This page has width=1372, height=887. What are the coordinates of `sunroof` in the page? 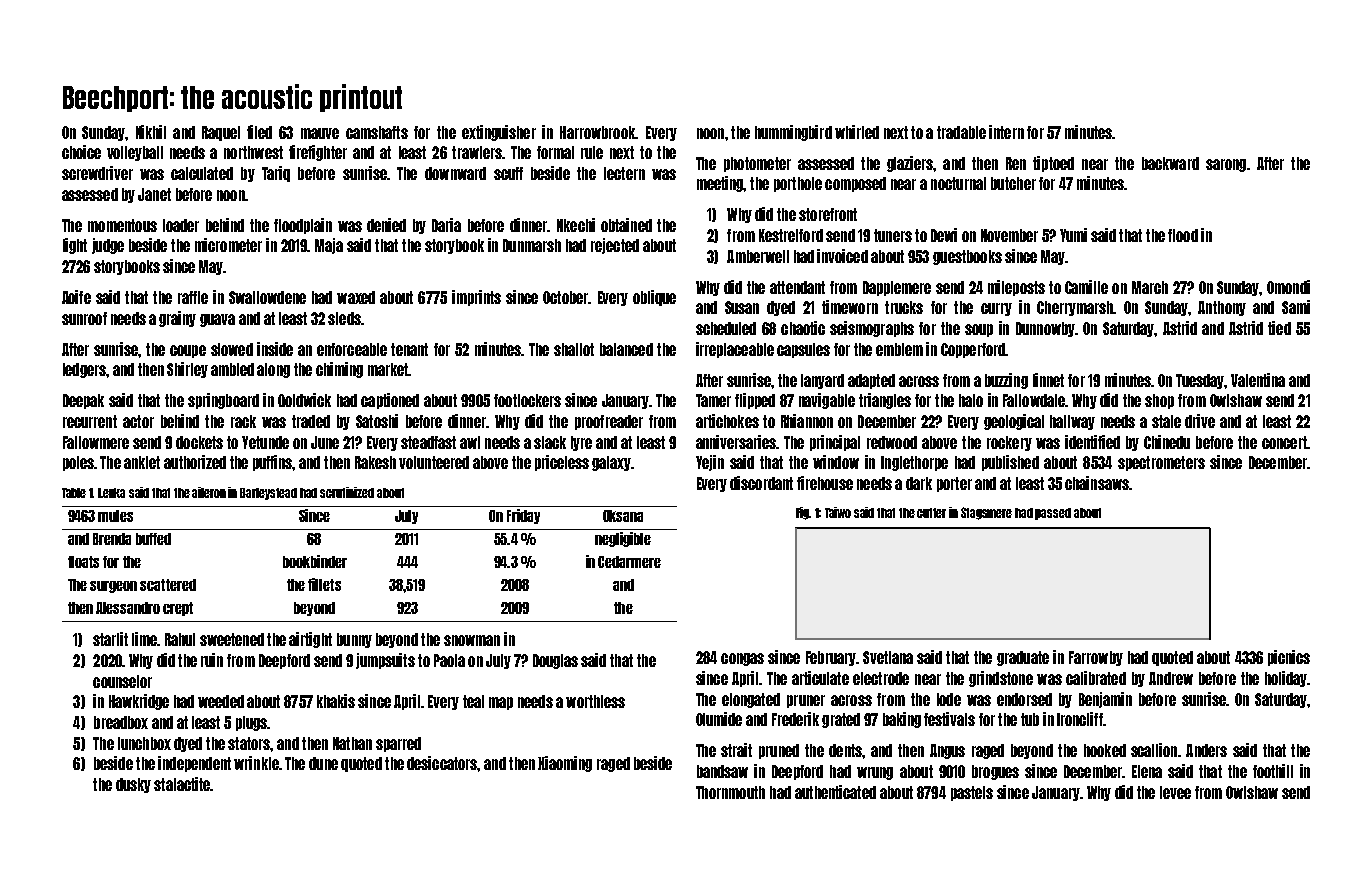 It's located at (84, 318).
